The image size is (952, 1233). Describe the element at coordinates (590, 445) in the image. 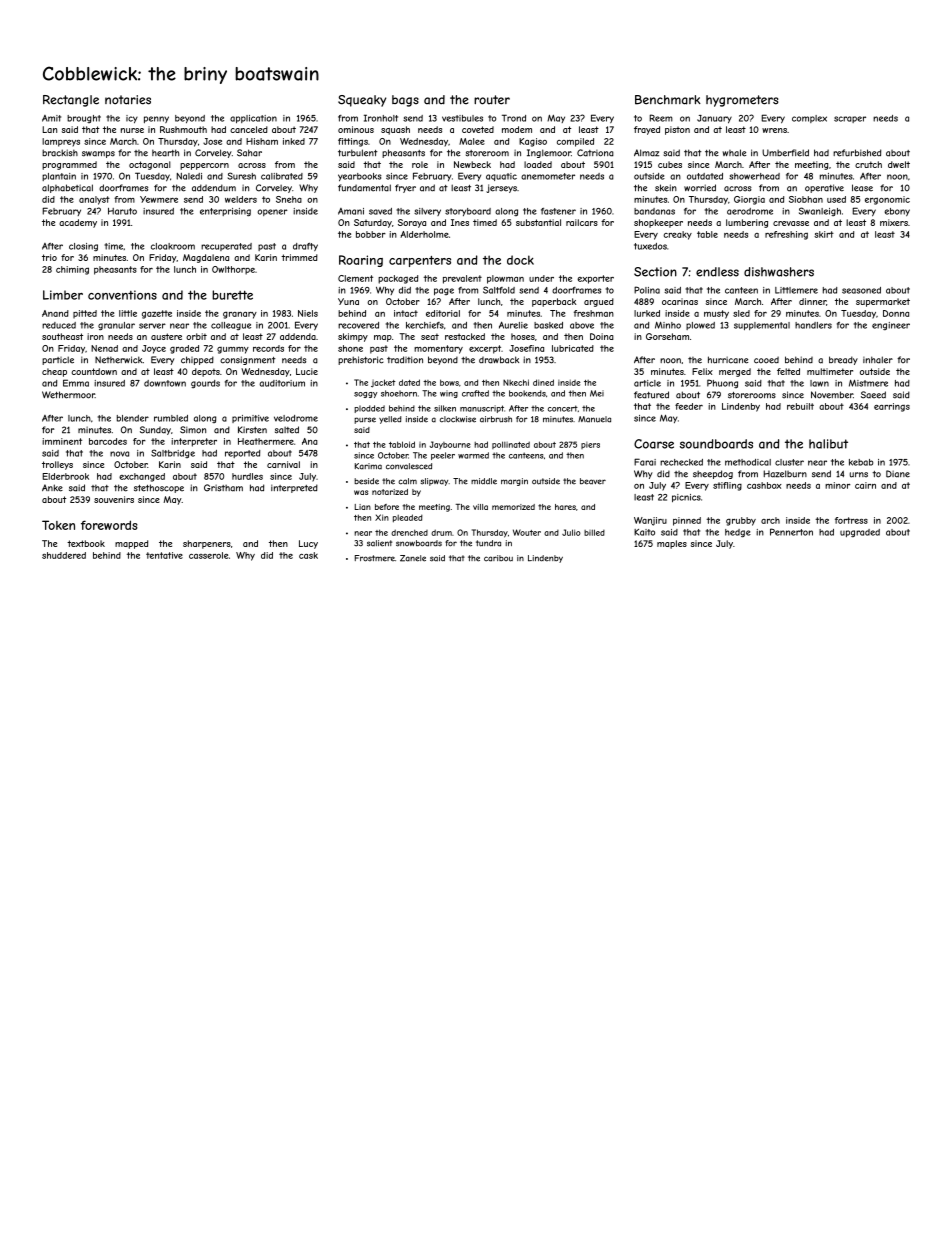

I see `piers` at that location.
